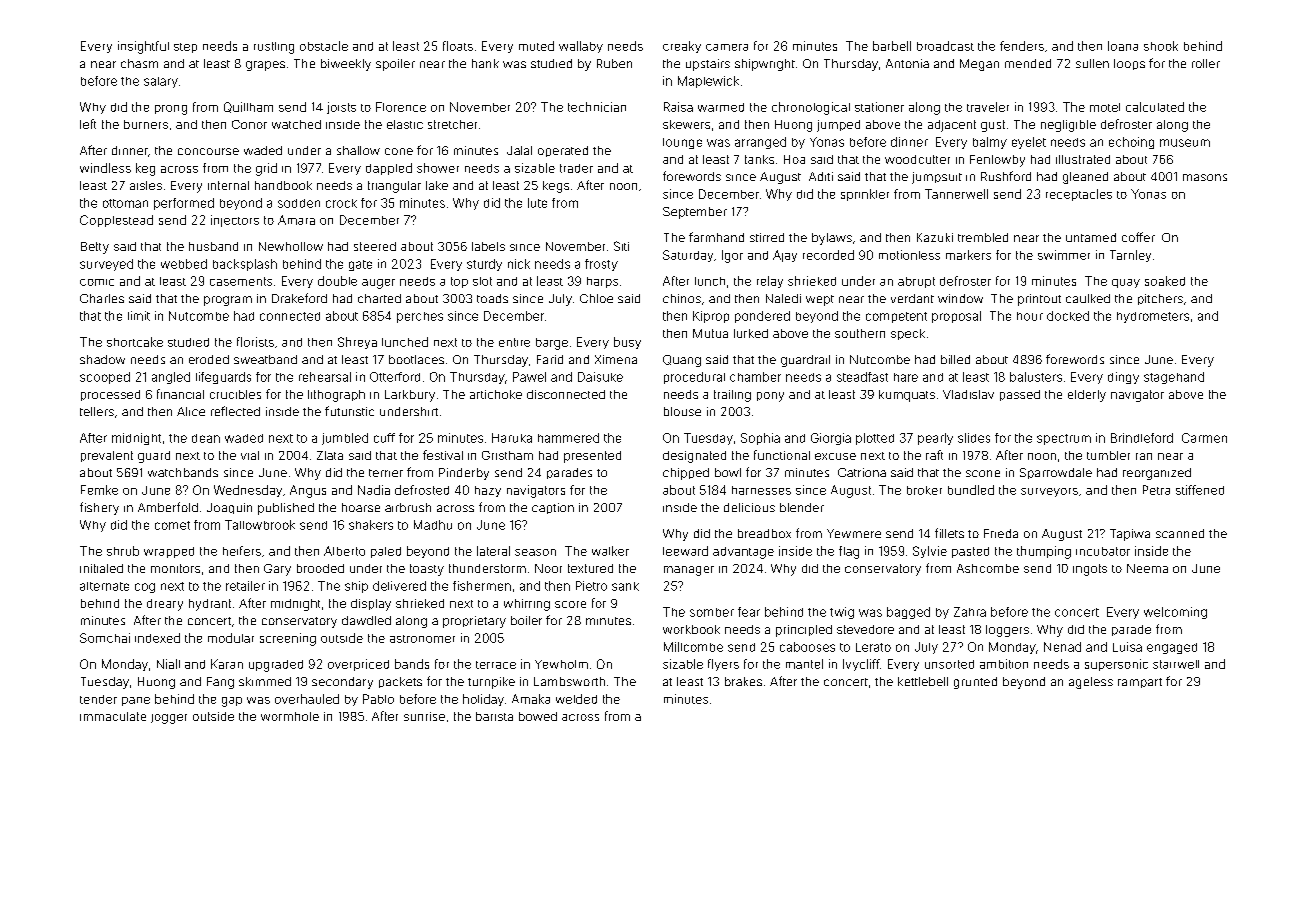  Describe the element at coordinates (169, 719) in the document. I see `jogger` at that location.
